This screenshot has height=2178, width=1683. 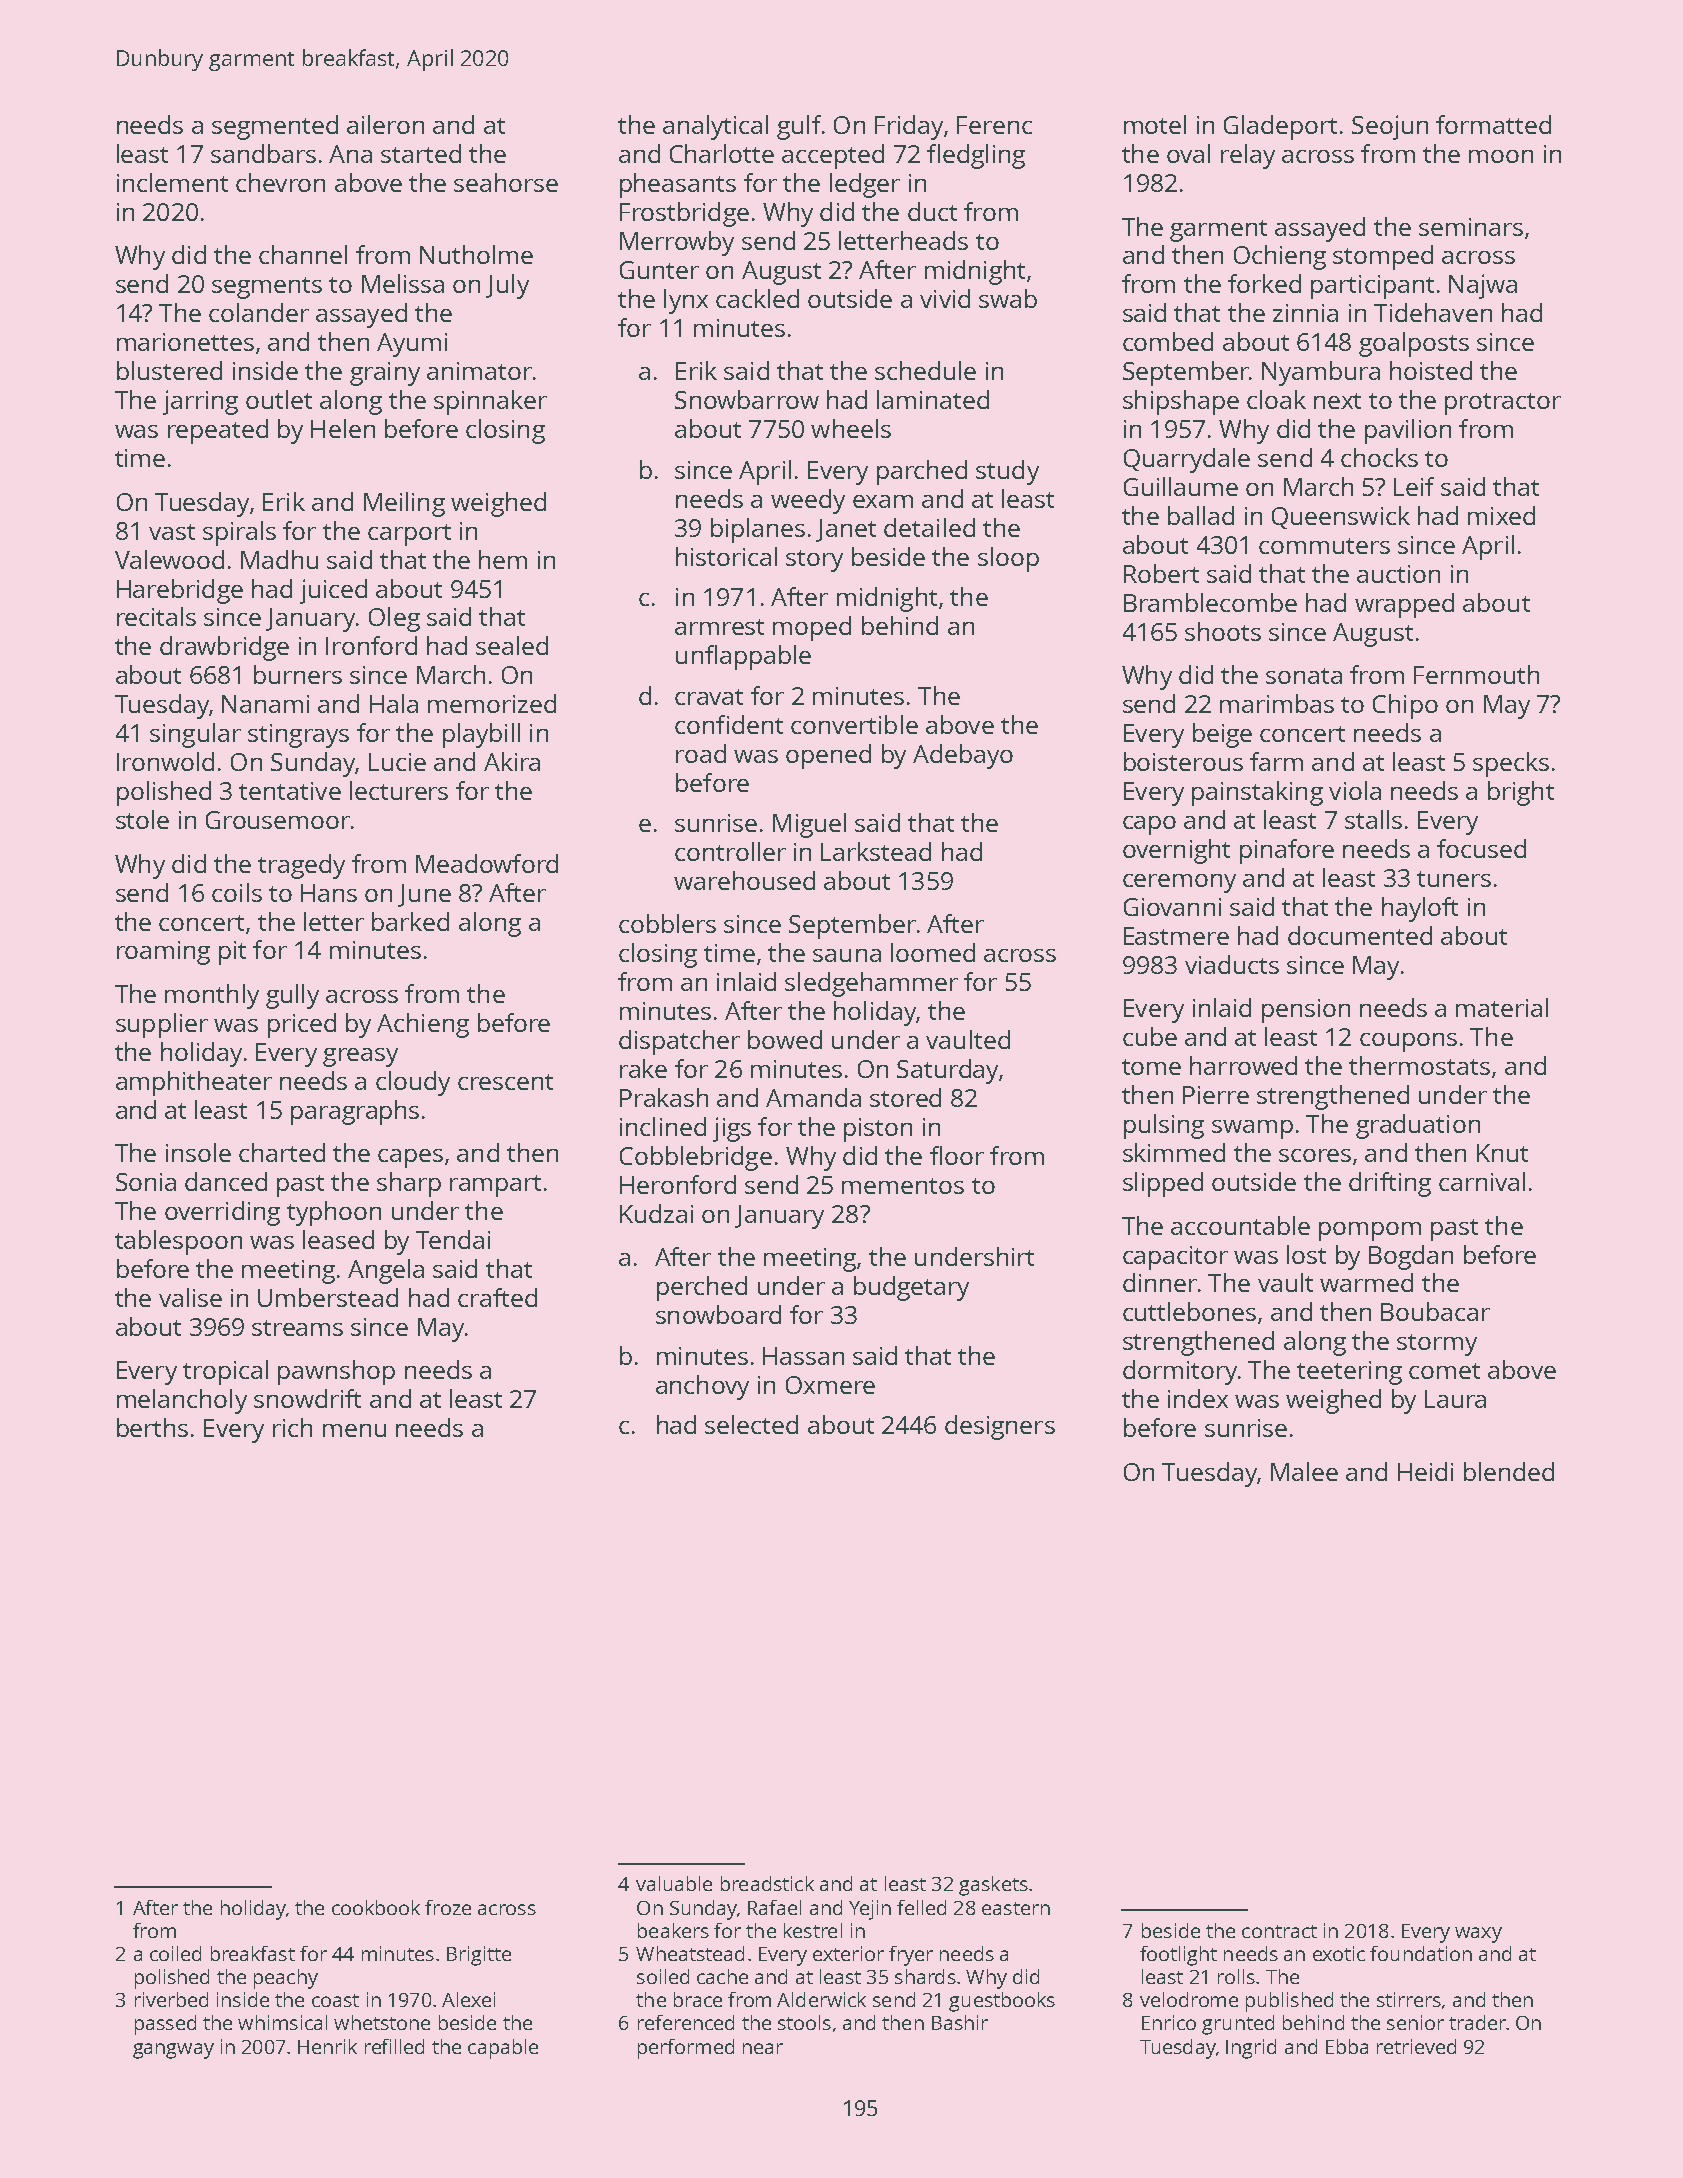 I want to click on segmented, so click(x=275, y=127).
